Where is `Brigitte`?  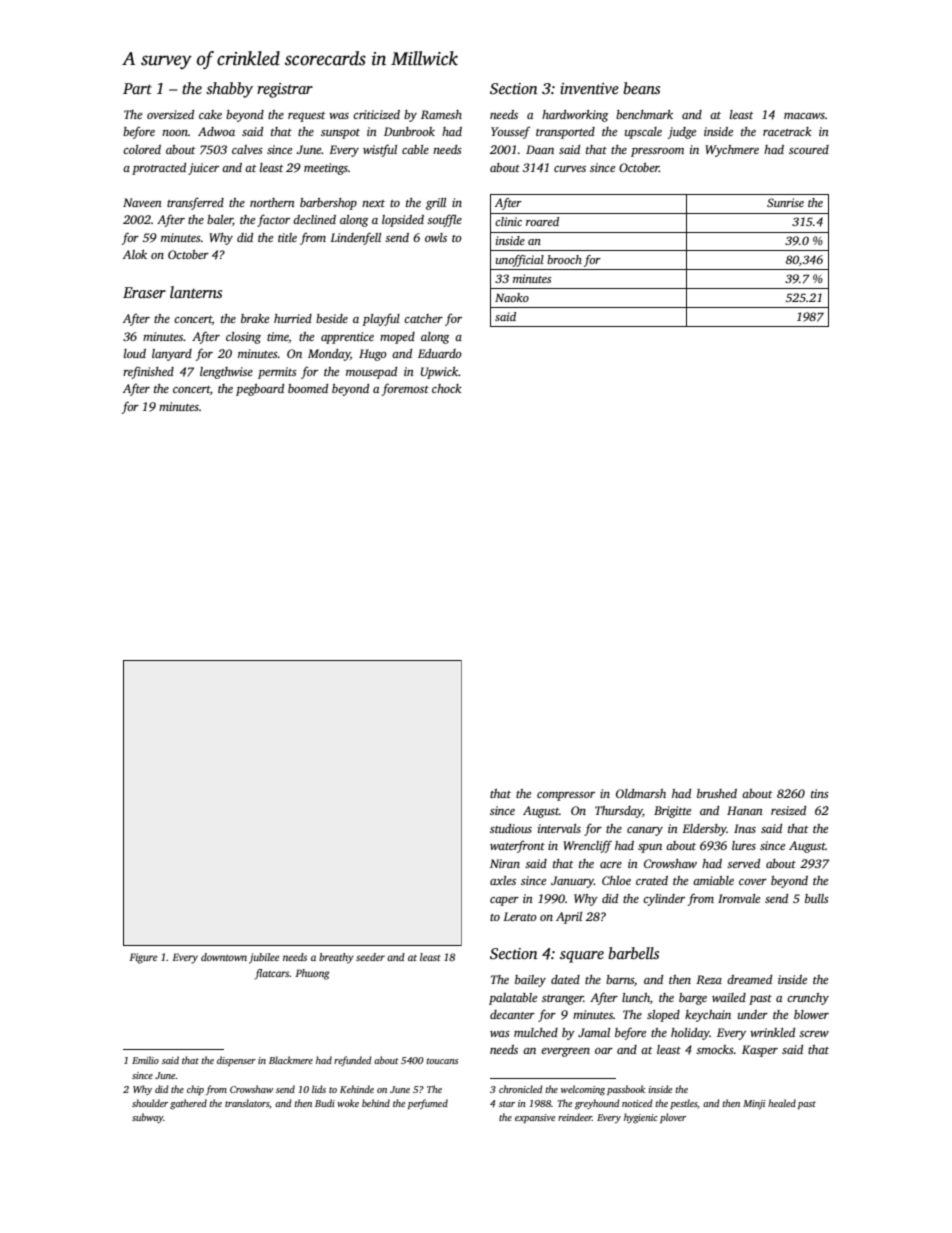
Brigitte is located at coordinates (672, 812).
